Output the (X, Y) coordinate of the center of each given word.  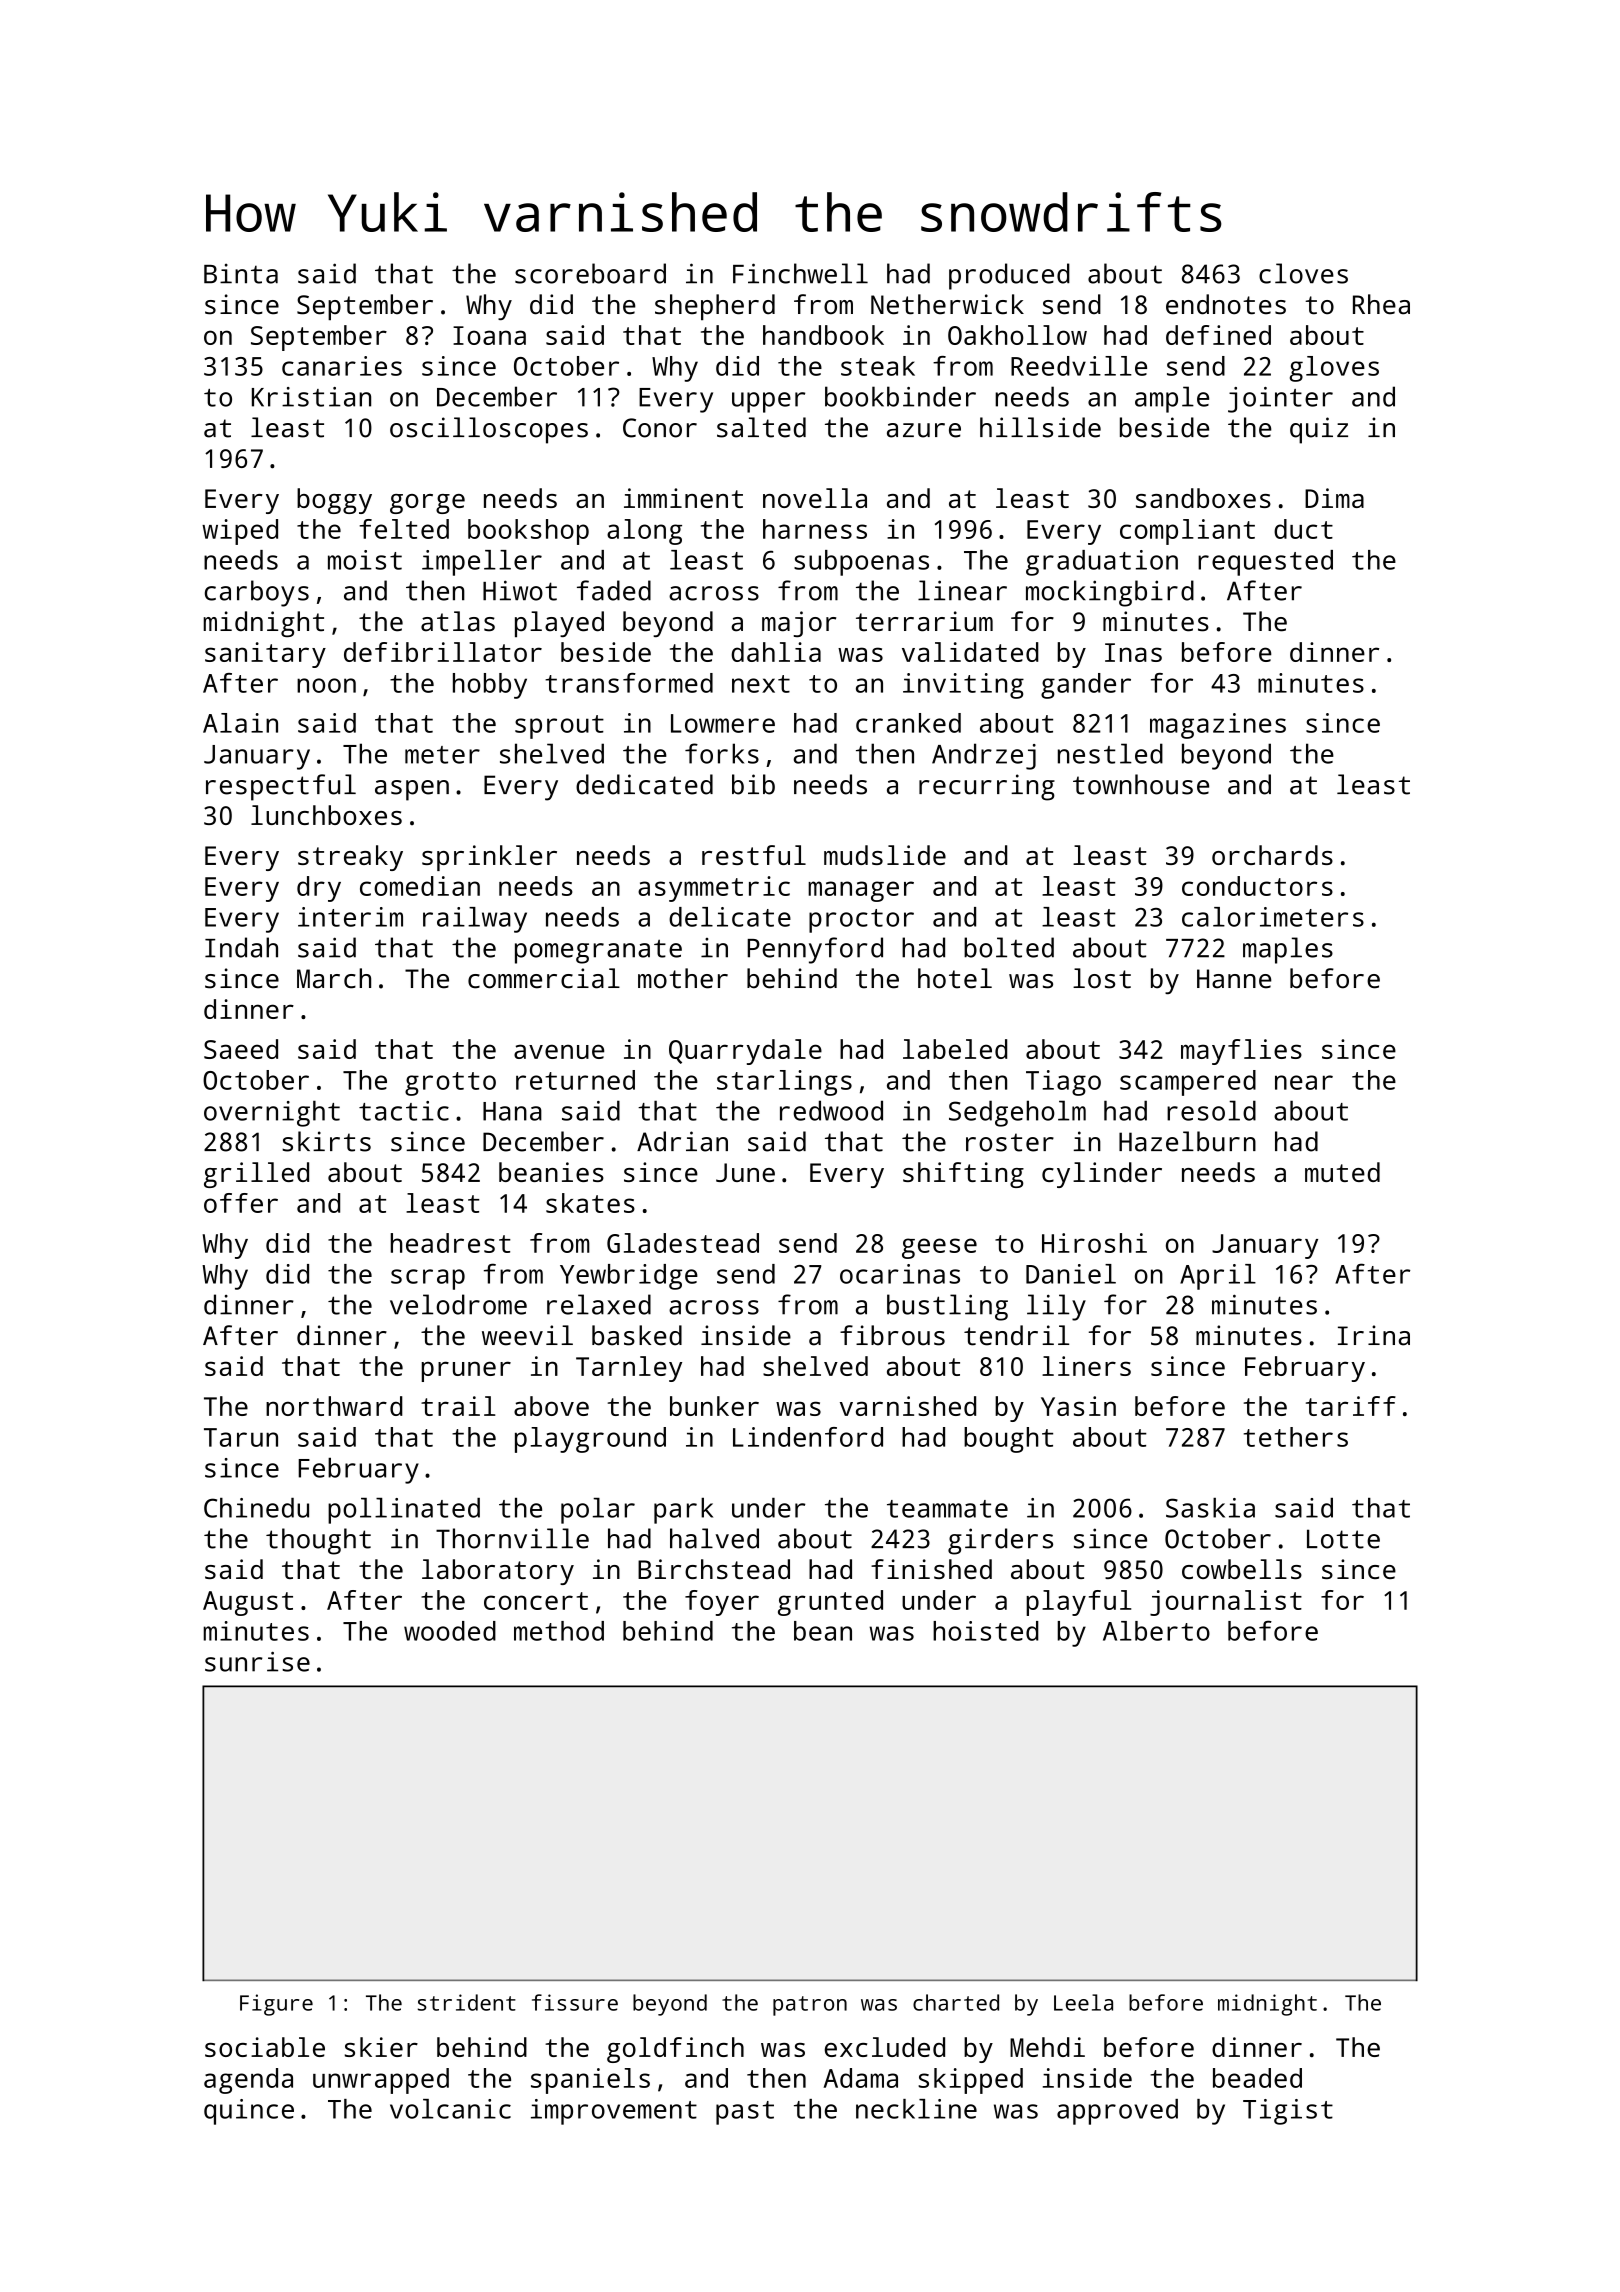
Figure (276, 2005)
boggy (334, 501)
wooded (450, 1631)
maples (1288, 950)
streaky (350, 858)
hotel (955, 978)
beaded (1257, 2078)
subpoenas (861, 563)
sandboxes (1203, 498)
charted (956, 2002)
